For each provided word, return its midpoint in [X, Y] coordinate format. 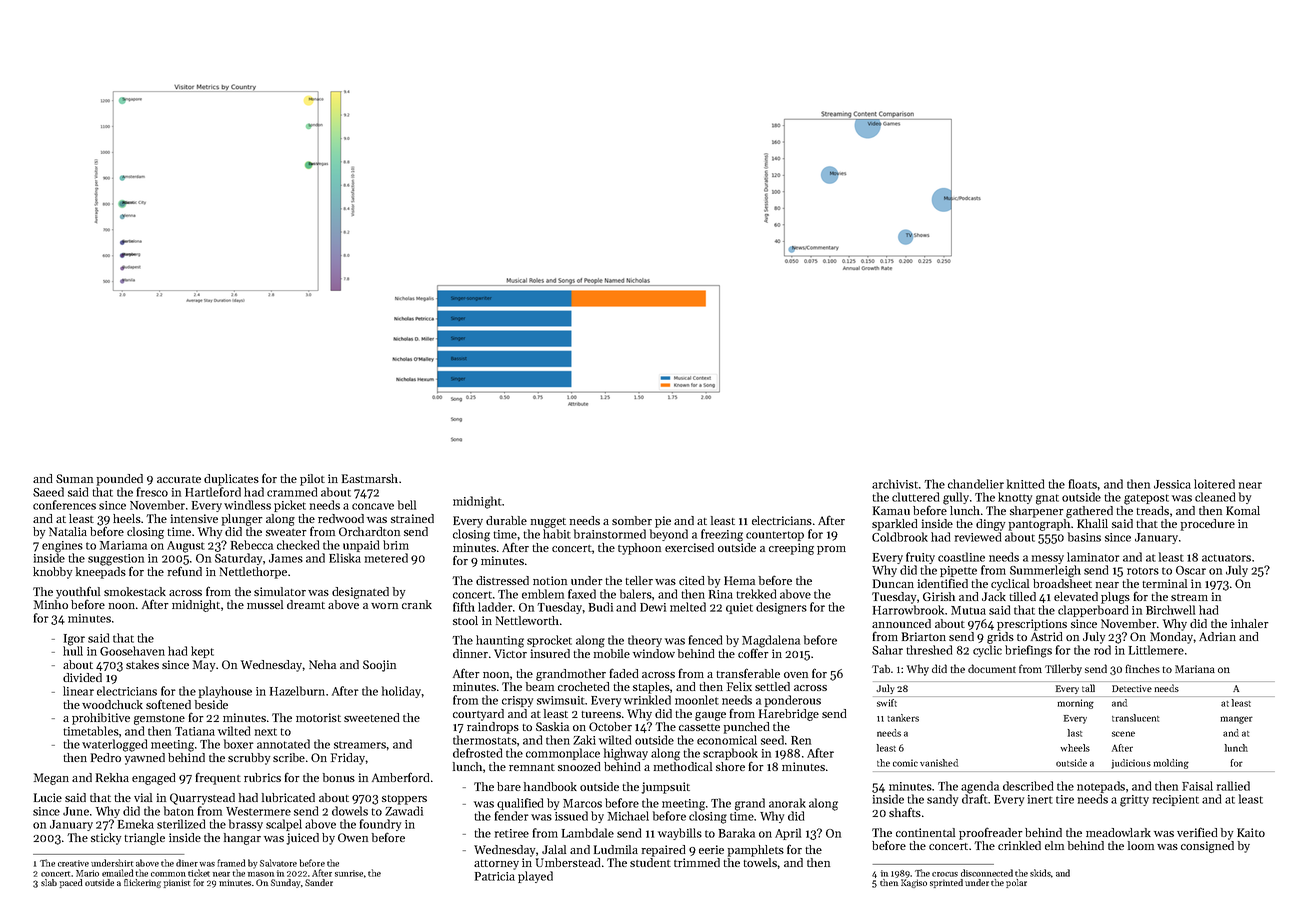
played [535, 877]
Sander [319, 882]
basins [1084, 537]
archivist [895, 484]
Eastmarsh [370, 478]
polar [1016, 883]
